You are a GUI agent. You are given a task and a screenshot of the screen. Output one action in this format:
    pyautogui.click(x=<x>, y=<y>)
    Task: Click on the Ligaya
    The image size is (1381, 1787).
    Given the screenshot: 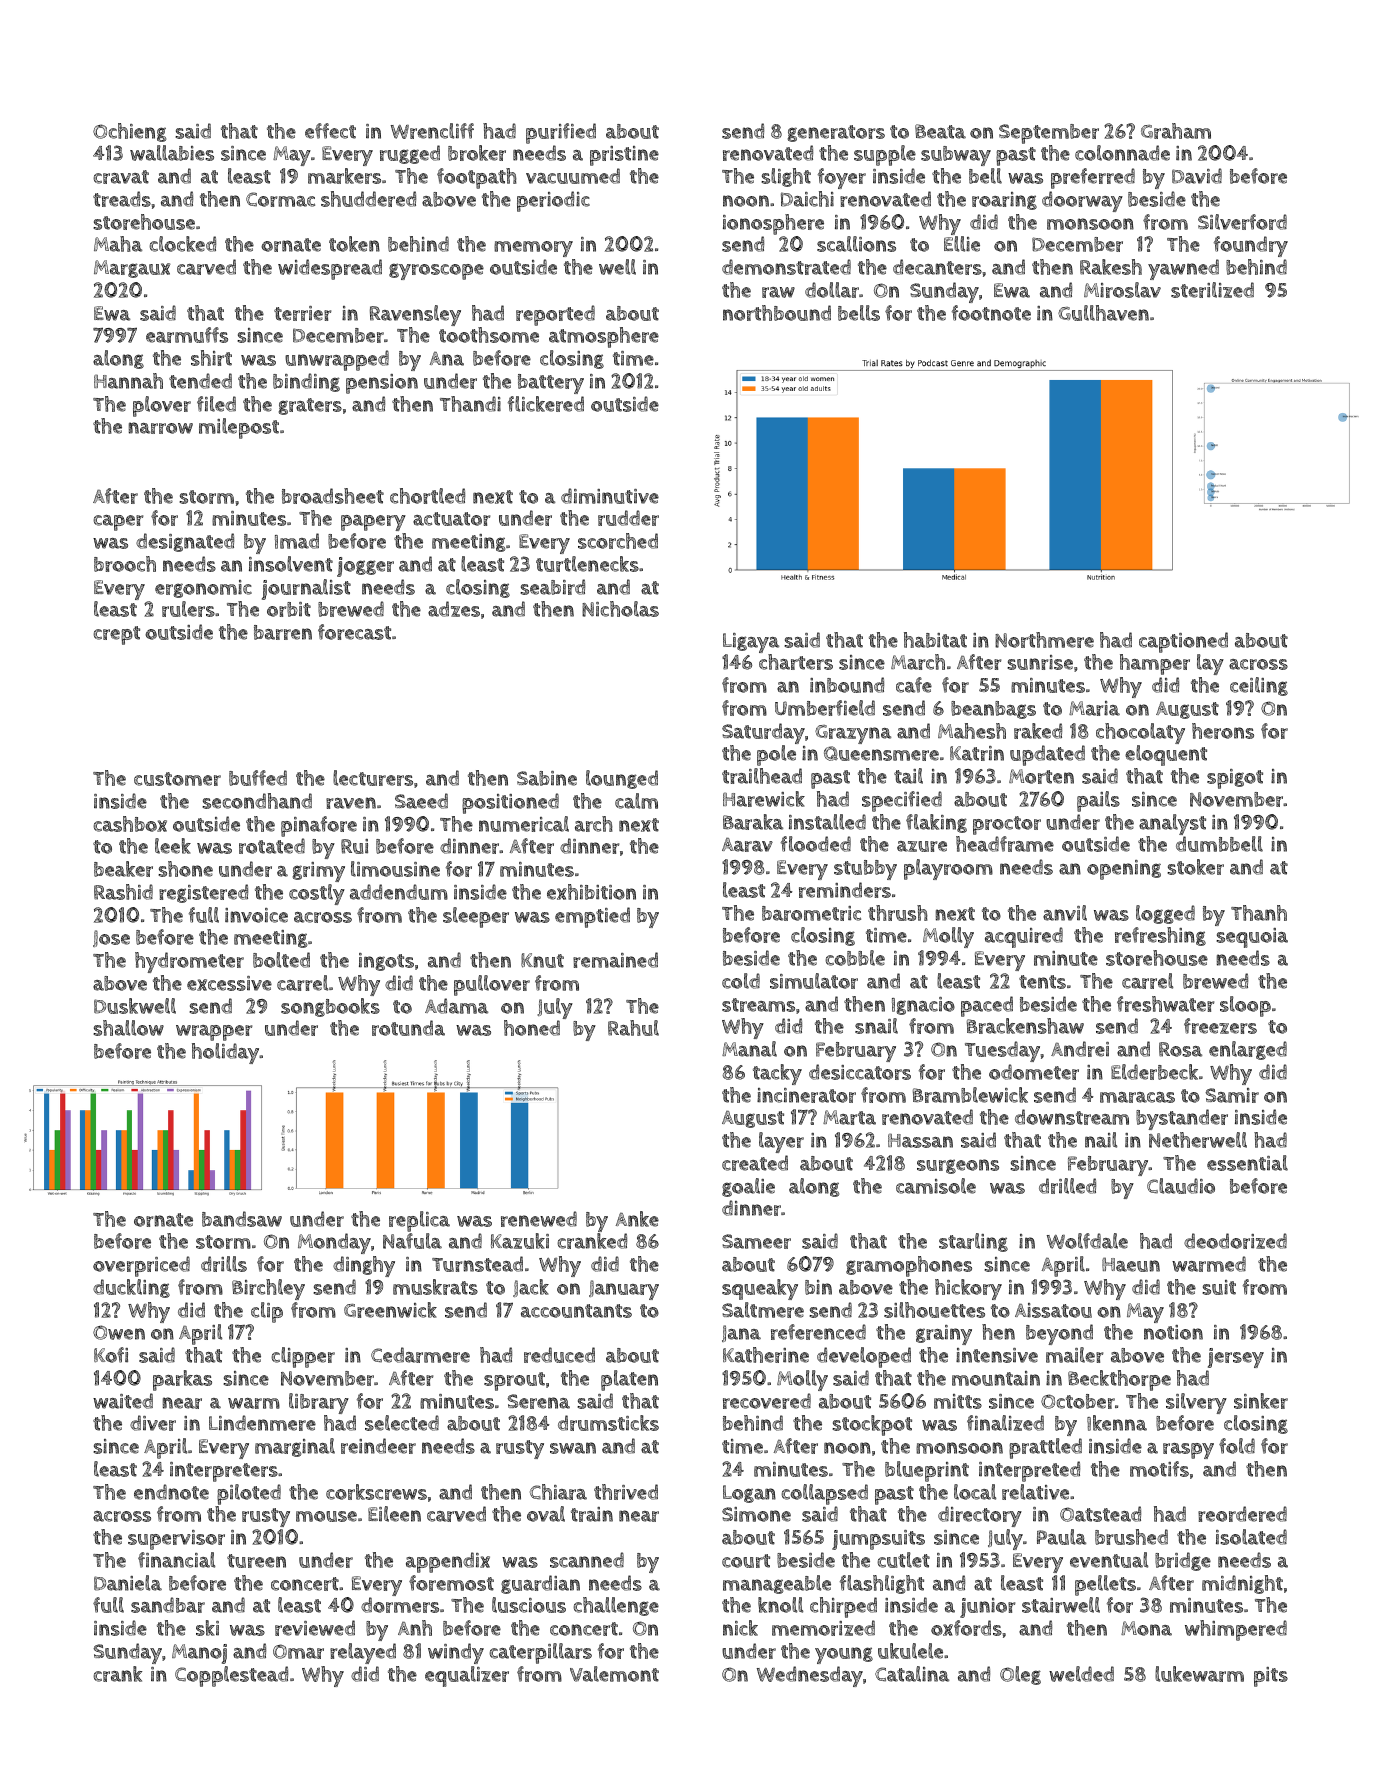 What is the action you would take?
    pyautogui.click(x=751, y=643)
